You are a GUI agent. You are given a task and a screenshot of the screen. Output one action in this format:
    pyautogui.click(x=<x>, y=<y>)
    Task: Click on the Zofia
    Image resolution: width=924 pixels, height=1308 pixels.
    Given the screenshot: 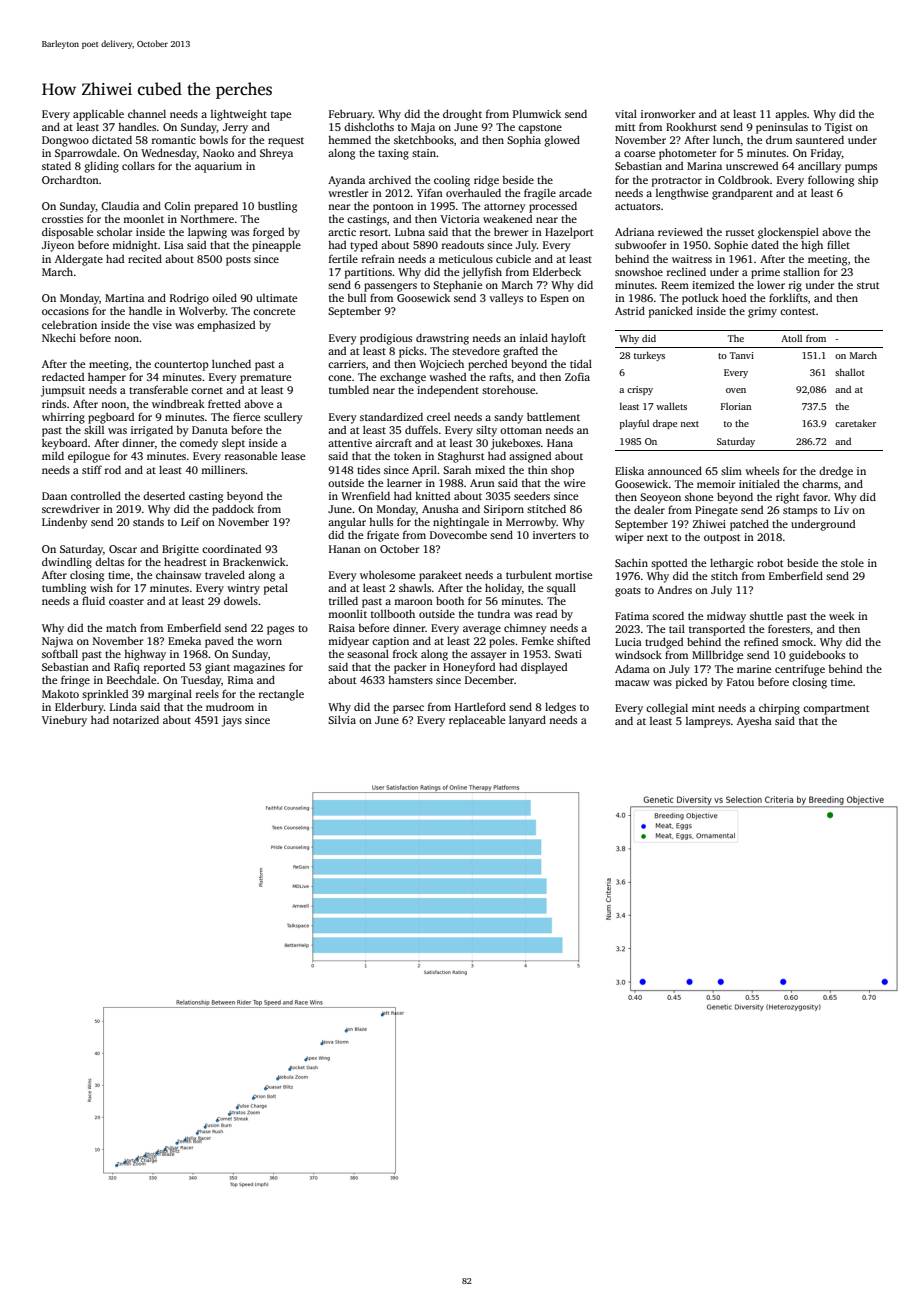 What is the action you would take?
    pyautogui.click(x=577, y=376)
